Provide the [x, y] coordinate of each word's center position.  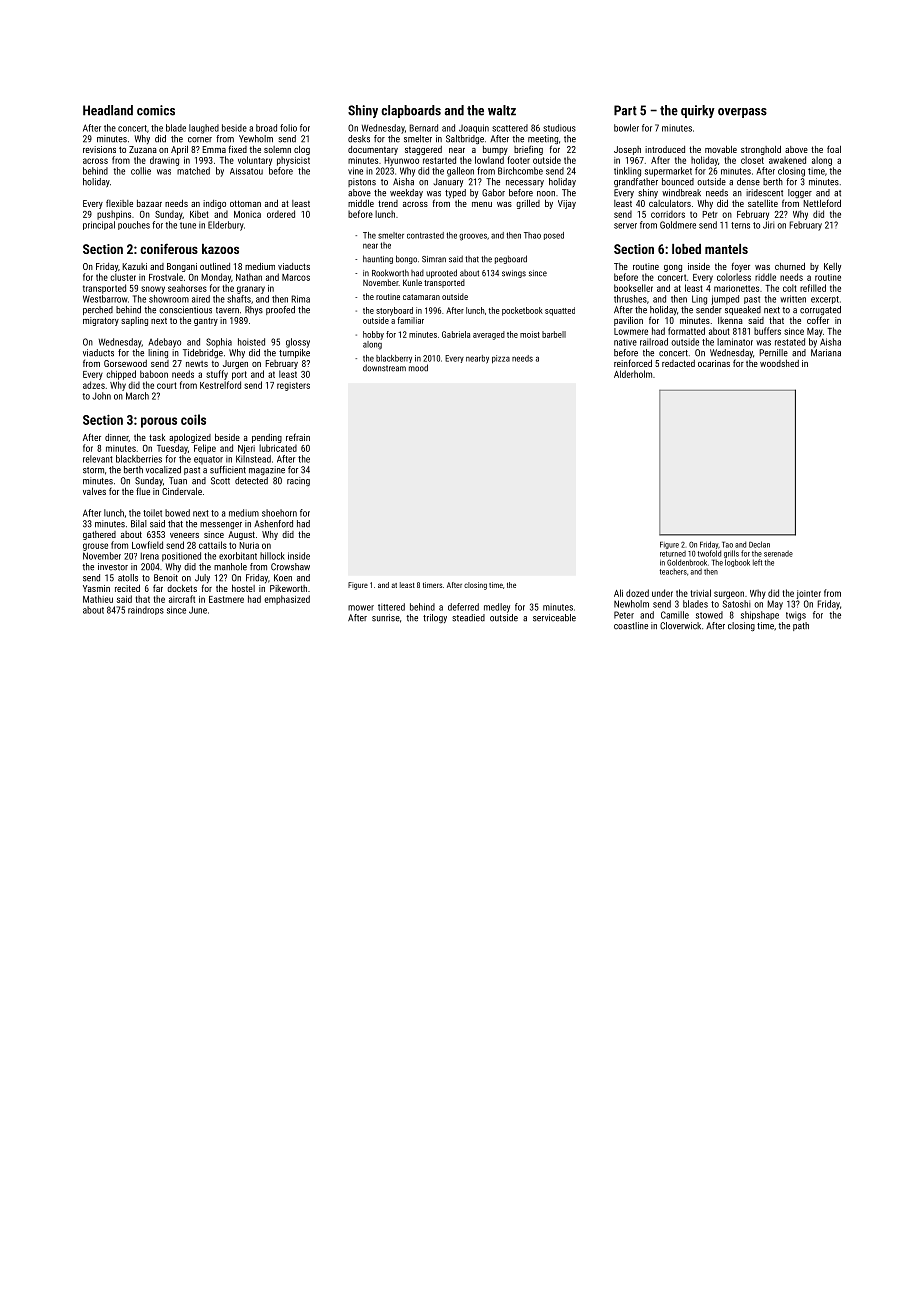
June [198, 610]
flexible [119, 203]
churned [790, 266]
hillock [272, 556]
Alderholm [633, 374]
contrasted [425, 235]
